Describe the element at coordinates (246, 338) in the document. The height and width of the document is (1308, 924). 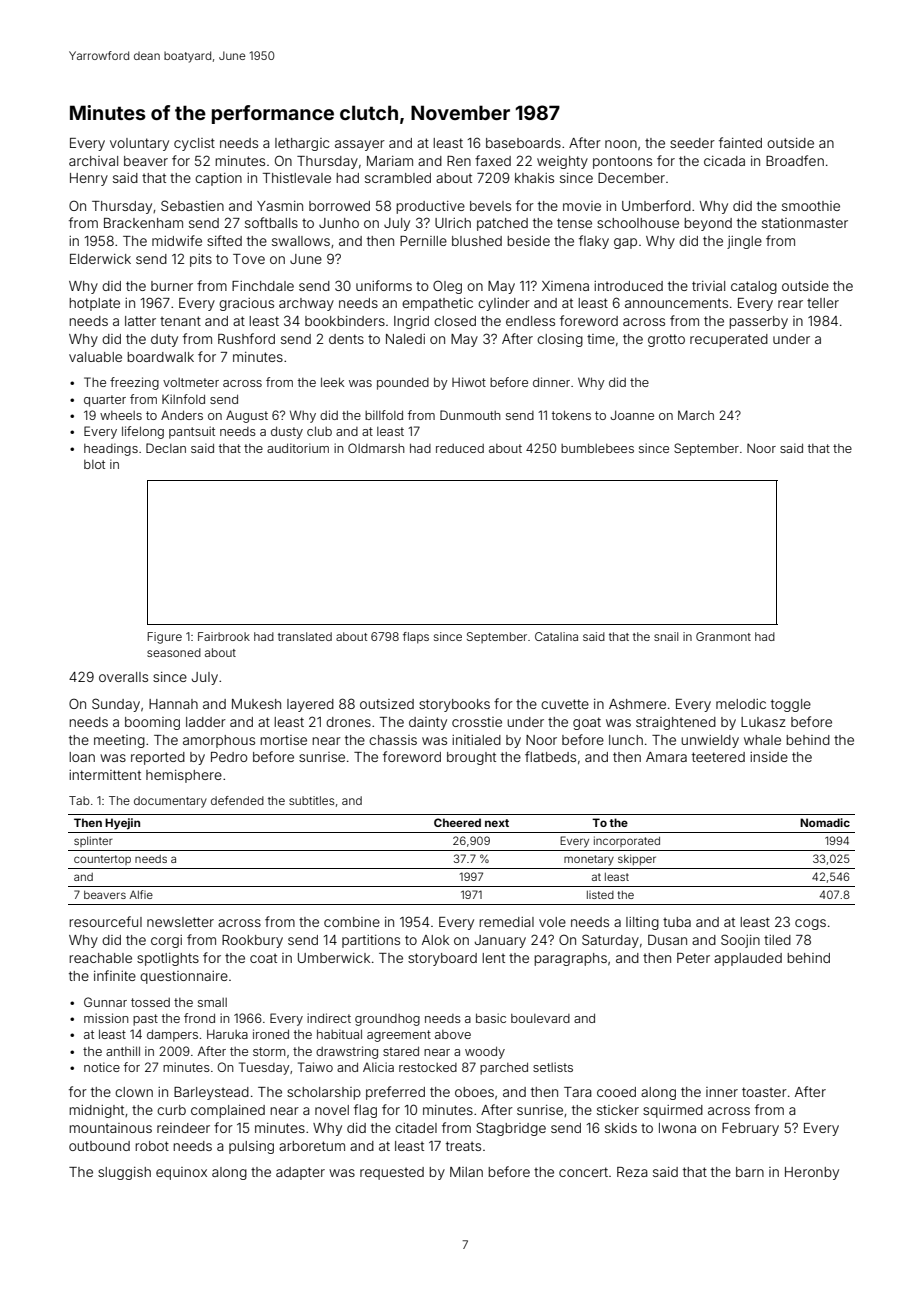
I see `Rushford` at that location.
